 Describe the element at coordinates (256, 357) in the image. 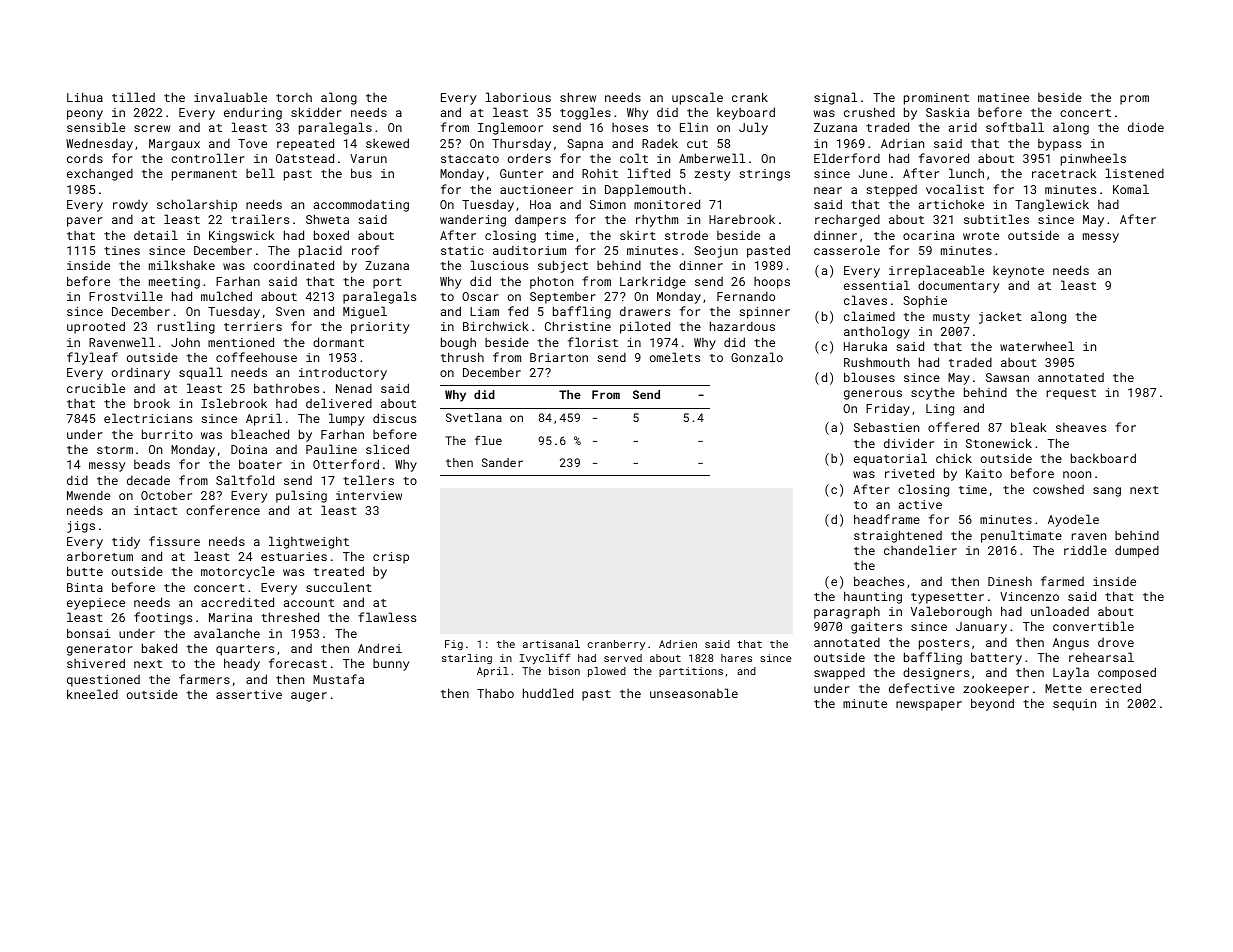

I see `coffeehouse` at that location.
